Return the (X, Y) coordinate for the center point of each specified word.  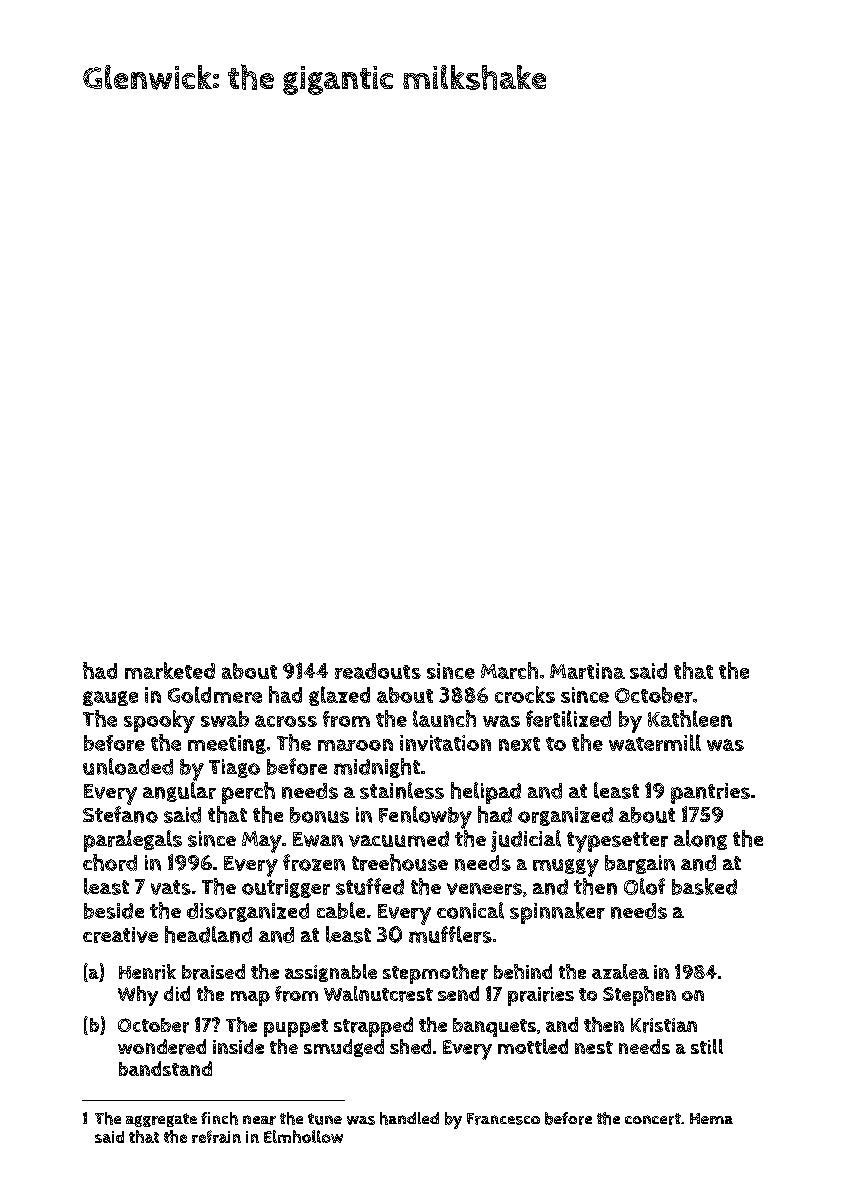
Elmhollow (303, 1136)
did (177, 993)
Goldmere (215, 694)
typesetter (617, 842)
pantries (710, 793)
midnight (377, 768)
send (458, 993)
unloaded (128, 766)
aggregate (161, 1120)
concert (653, 1119)
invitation (445, 743)
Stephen (639, 996)
